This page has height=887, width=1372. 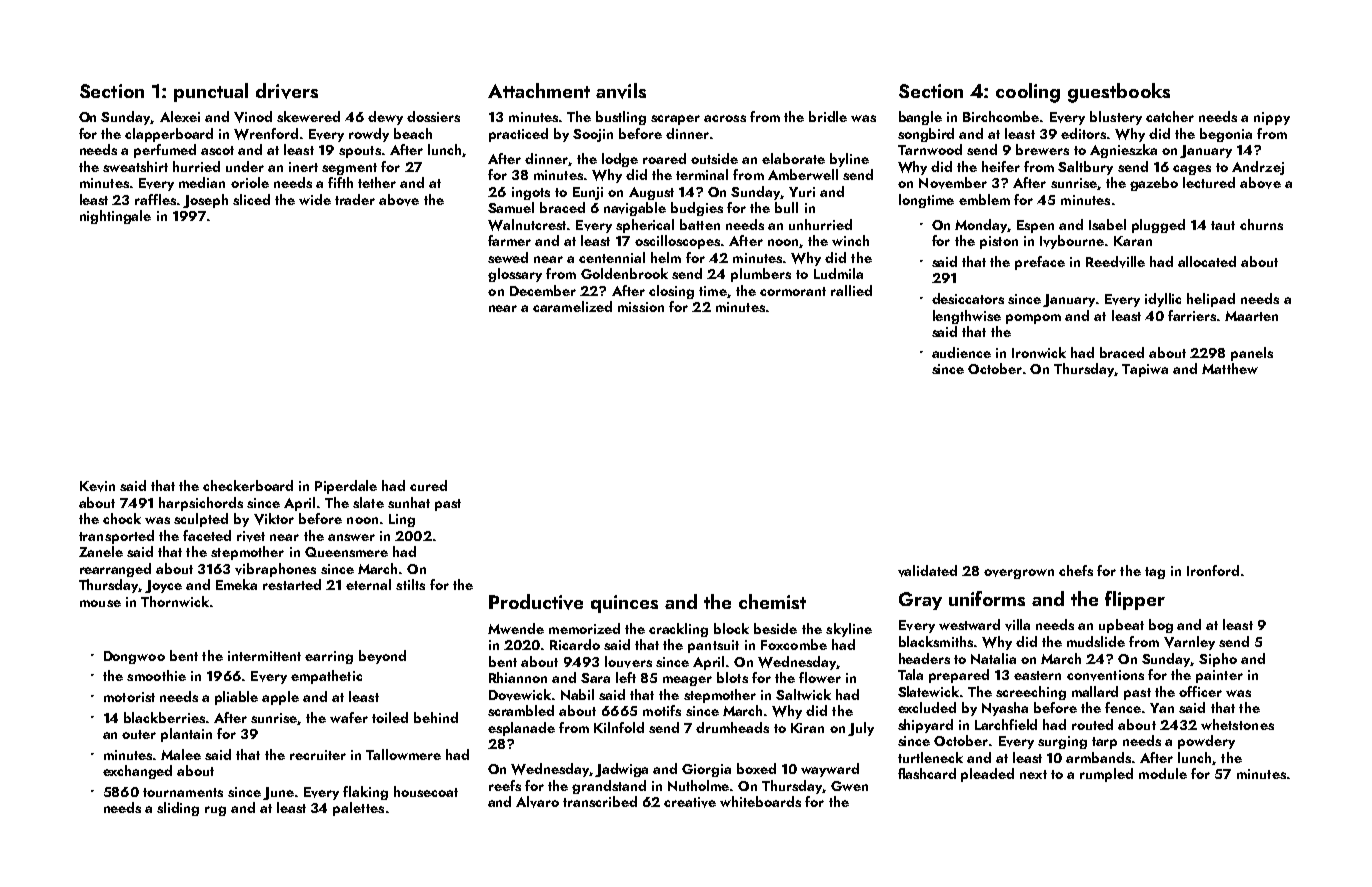 I want to click on punctual, so click(x=211, y=92).
